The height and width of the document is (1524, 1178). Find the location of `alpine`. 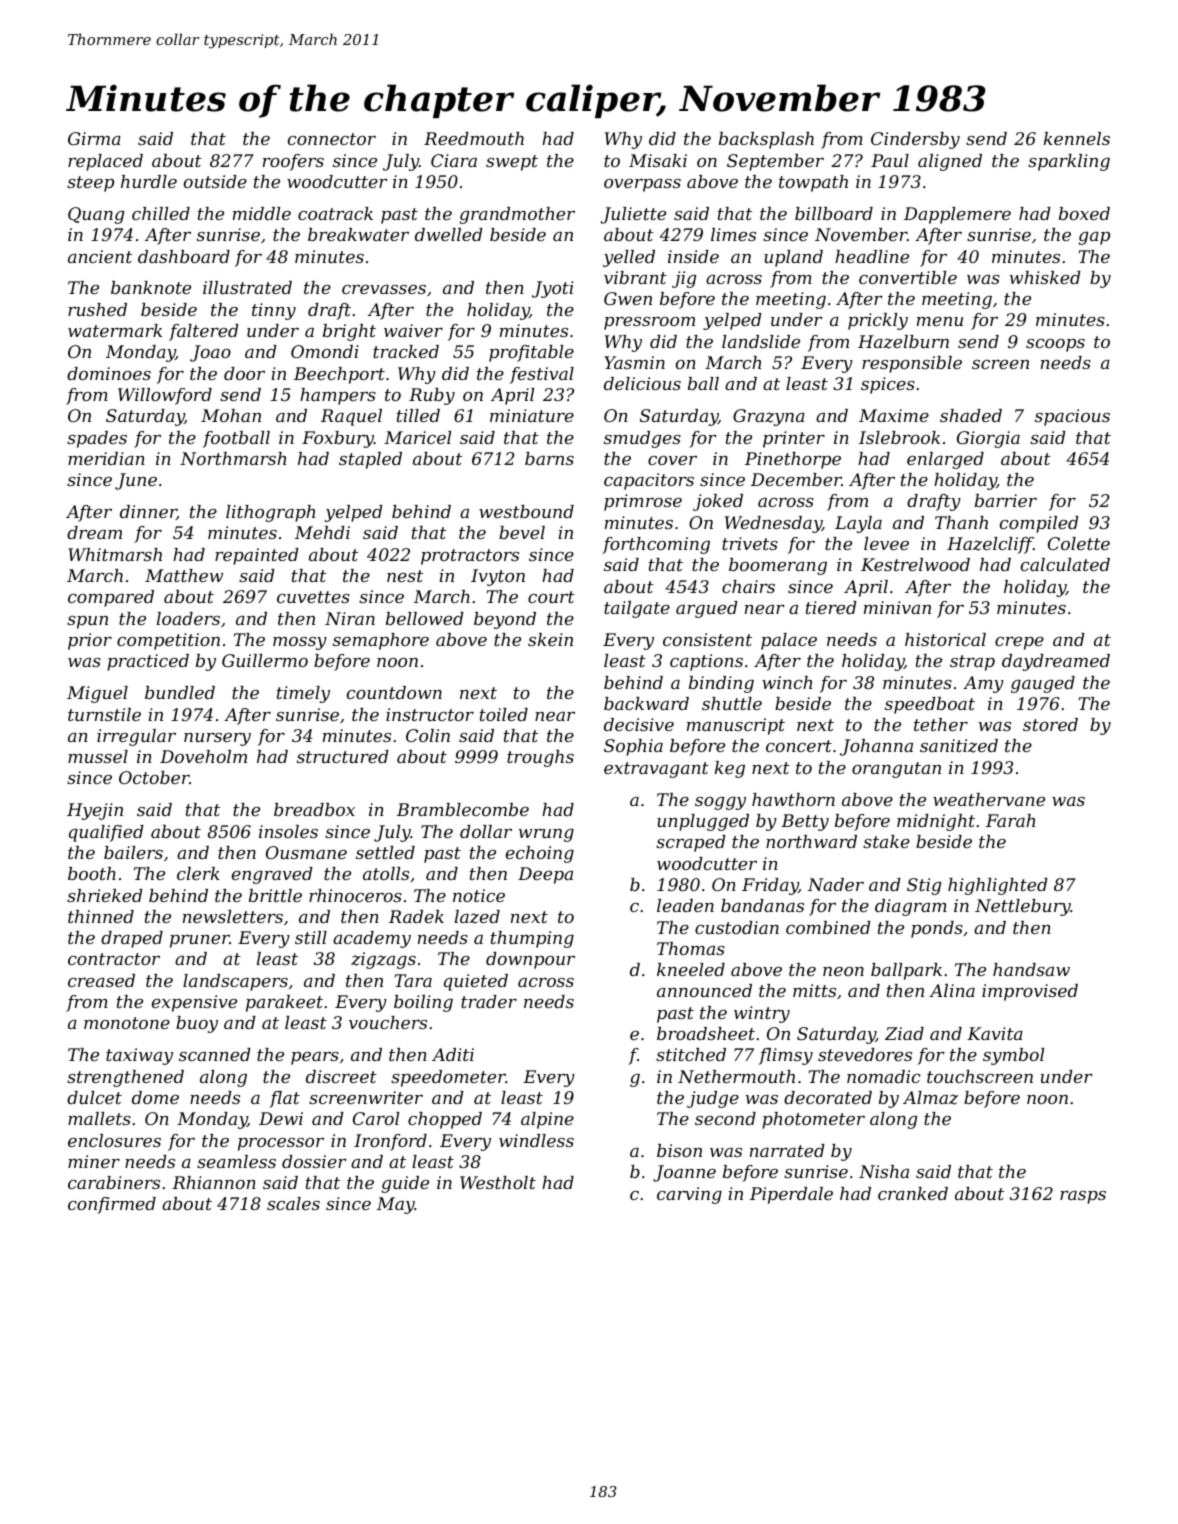

alpine is located at coordinates (547, 1120).
